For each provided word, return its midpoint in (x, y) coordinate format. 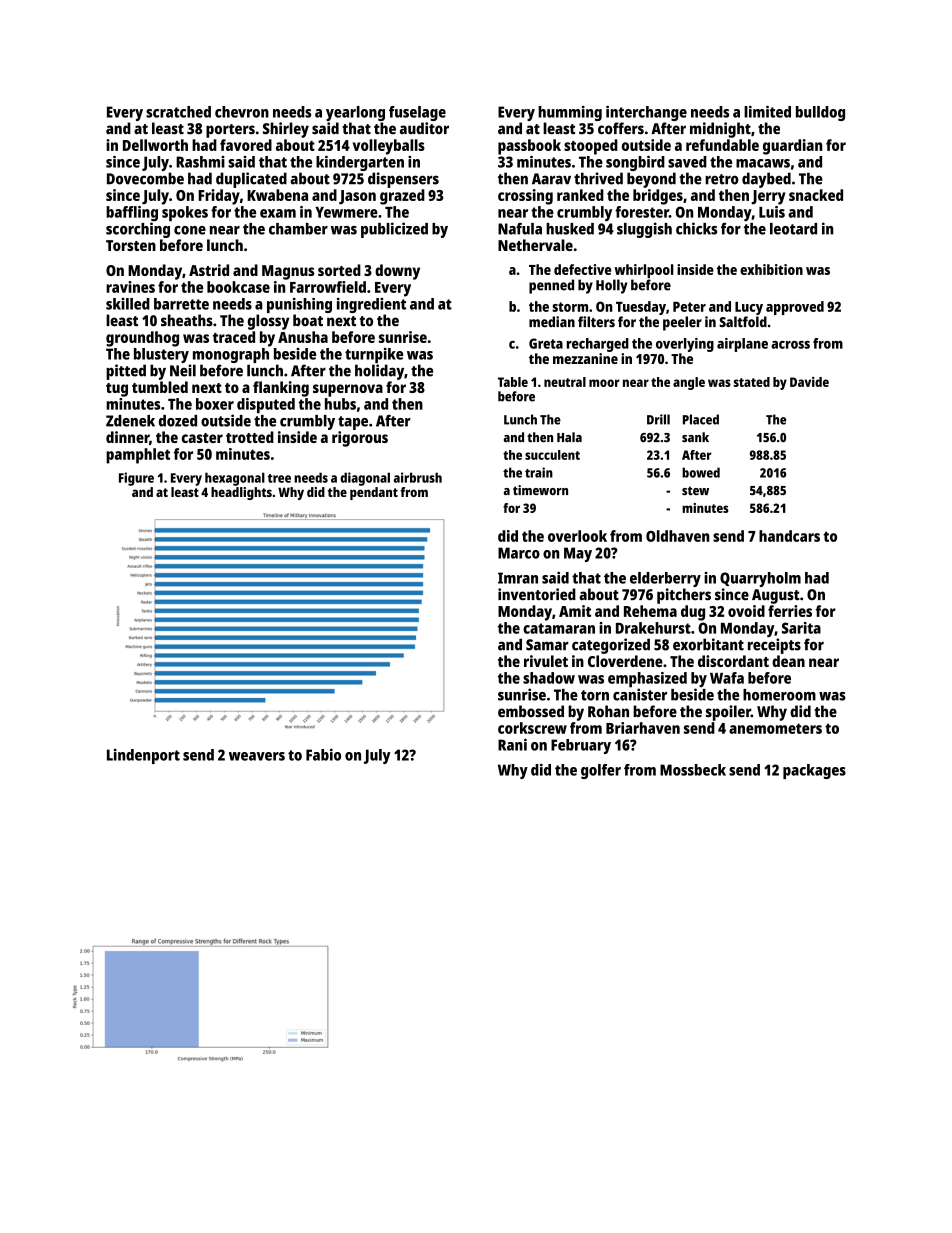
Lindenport (143, 756)
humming (570, 113)
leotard (793, 229)
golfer (601, 771)
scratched (178, 112)
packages (814, 771)
